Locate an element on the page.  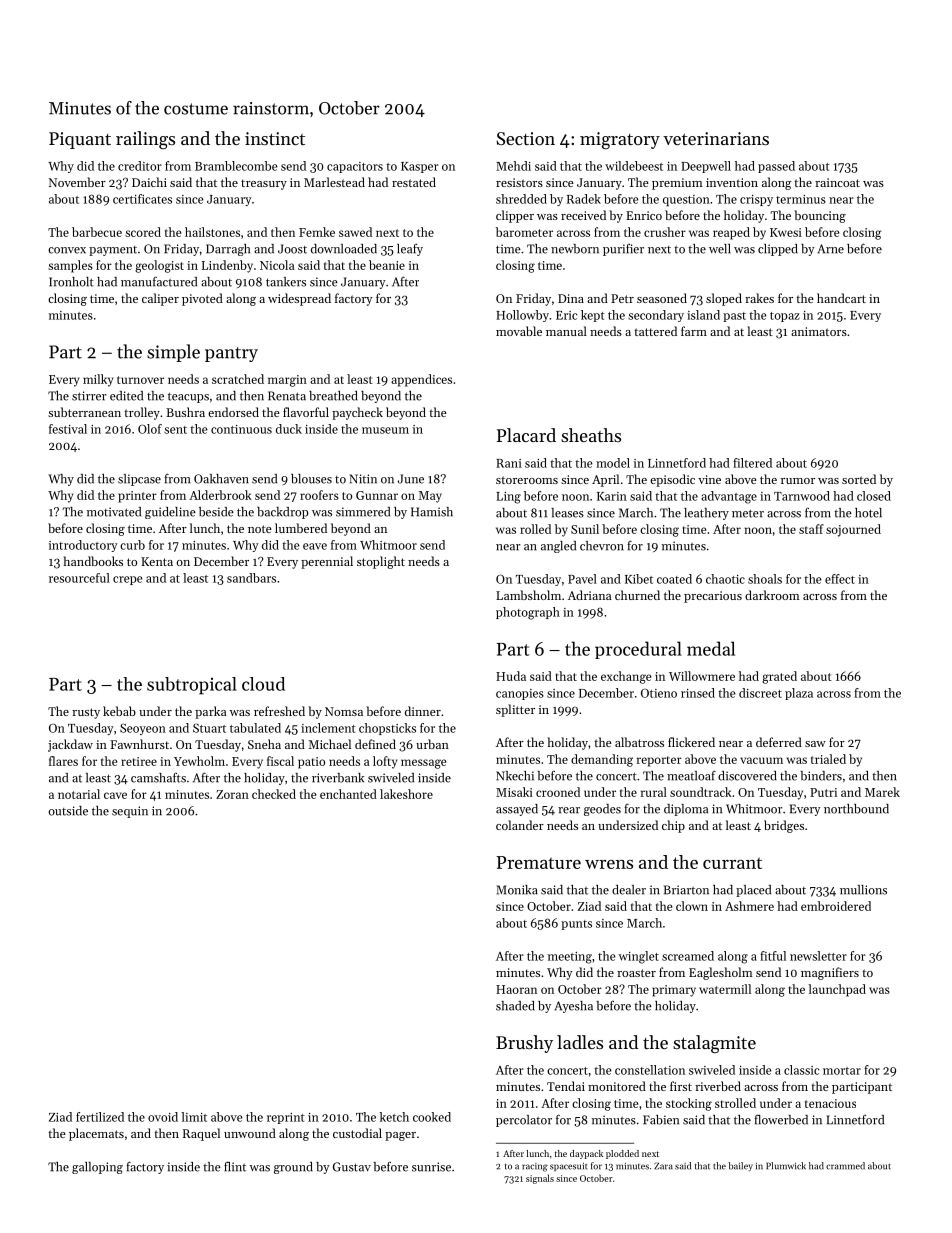
unwound is located at coordinates (250, 1133).
